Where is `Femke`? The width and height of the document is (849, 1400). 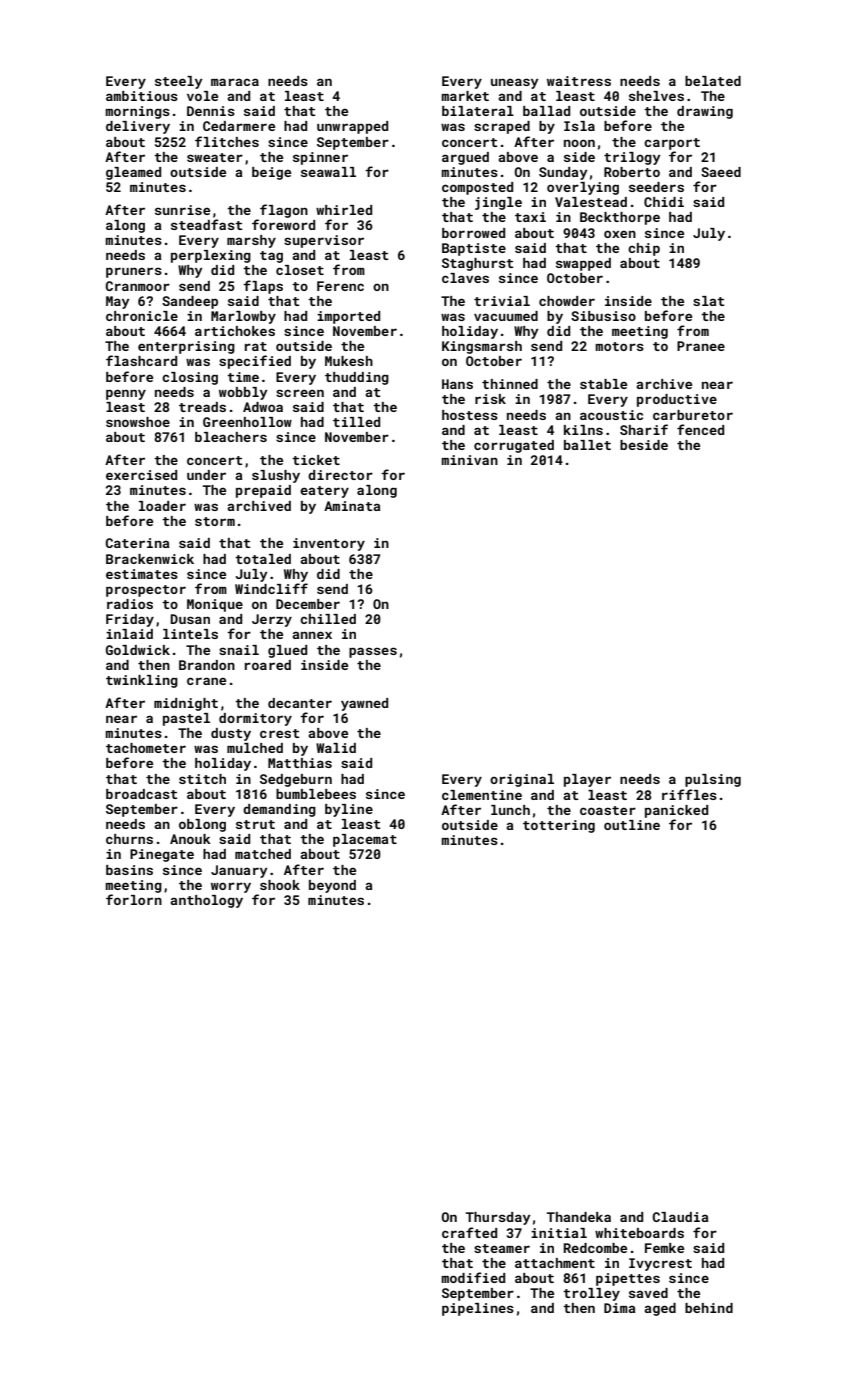 Femke is located at coordinates (664, 1248).
